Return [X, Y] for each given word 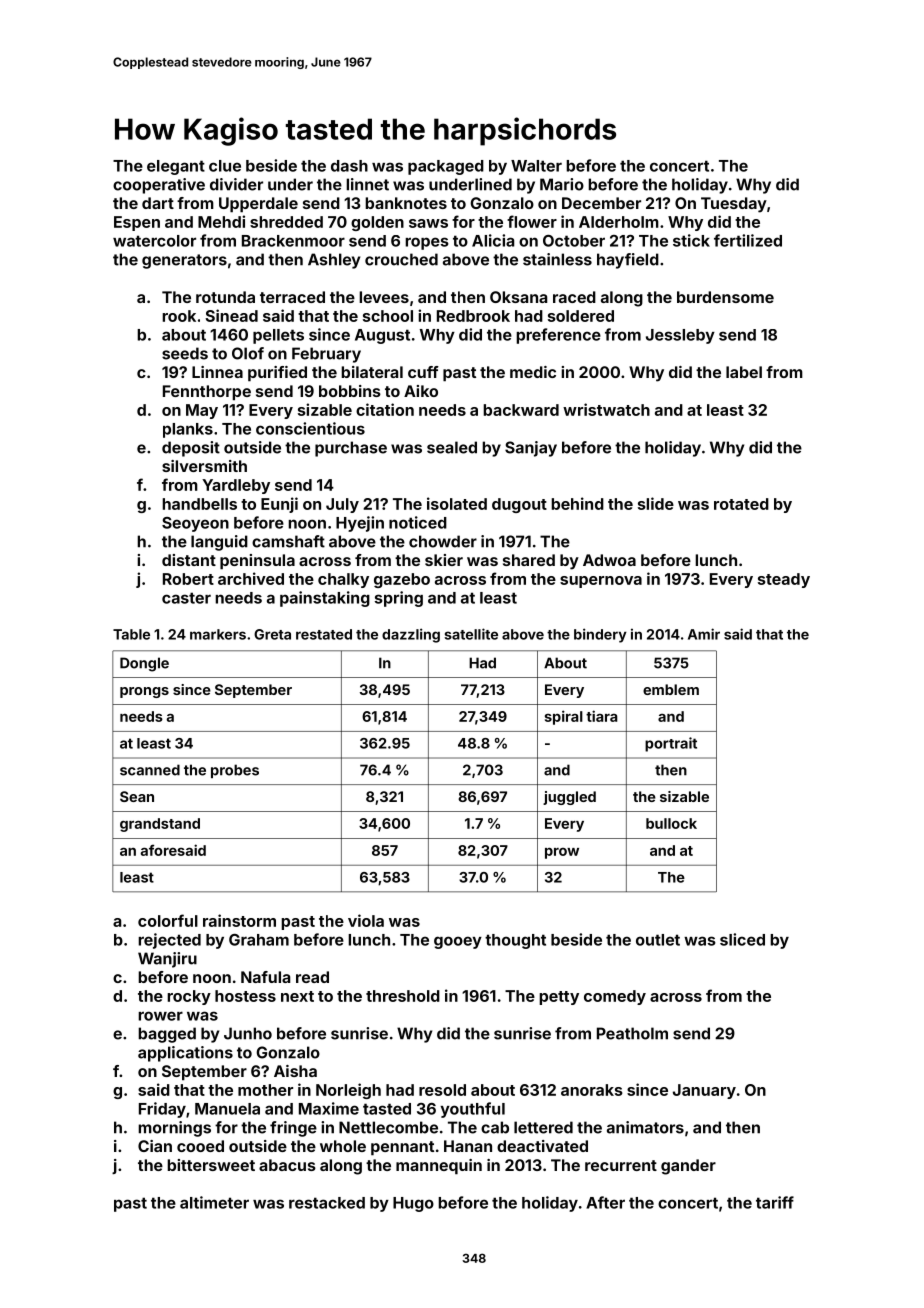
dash [349, 166]
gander [688, 1167]
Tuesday [734, 205]
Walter [536, 166]
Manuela [227, 1109]
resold [442, 1090]
